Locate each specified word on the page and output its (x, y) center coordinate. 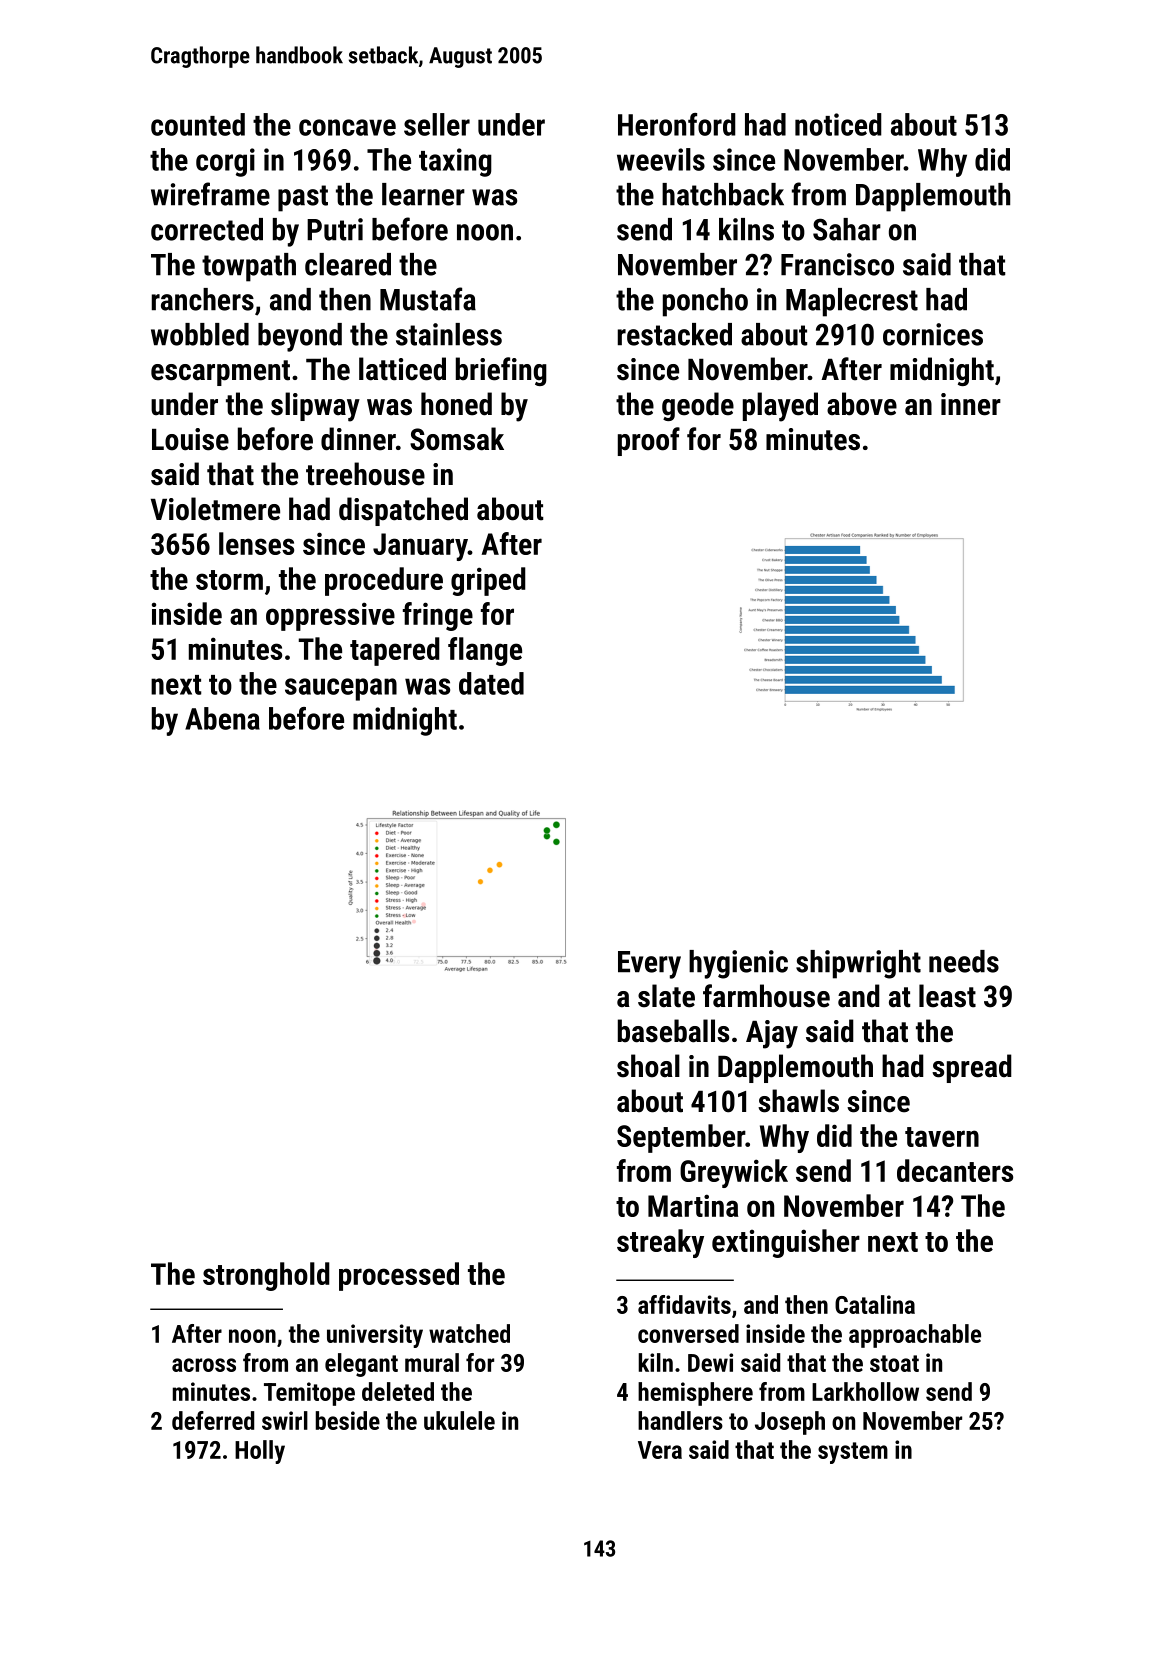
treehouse (365, 474)
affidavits (684, 1304)
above (862, 404)
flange (485, 651)
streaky (660, 1243)
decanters (955, 1170)
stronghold (266, 1276)
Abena (222, 718)
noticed (838, 124)
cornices (933, 334)
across (204, 1365)
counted (198, 124)
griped (488, 581)
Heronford (677, 124)
